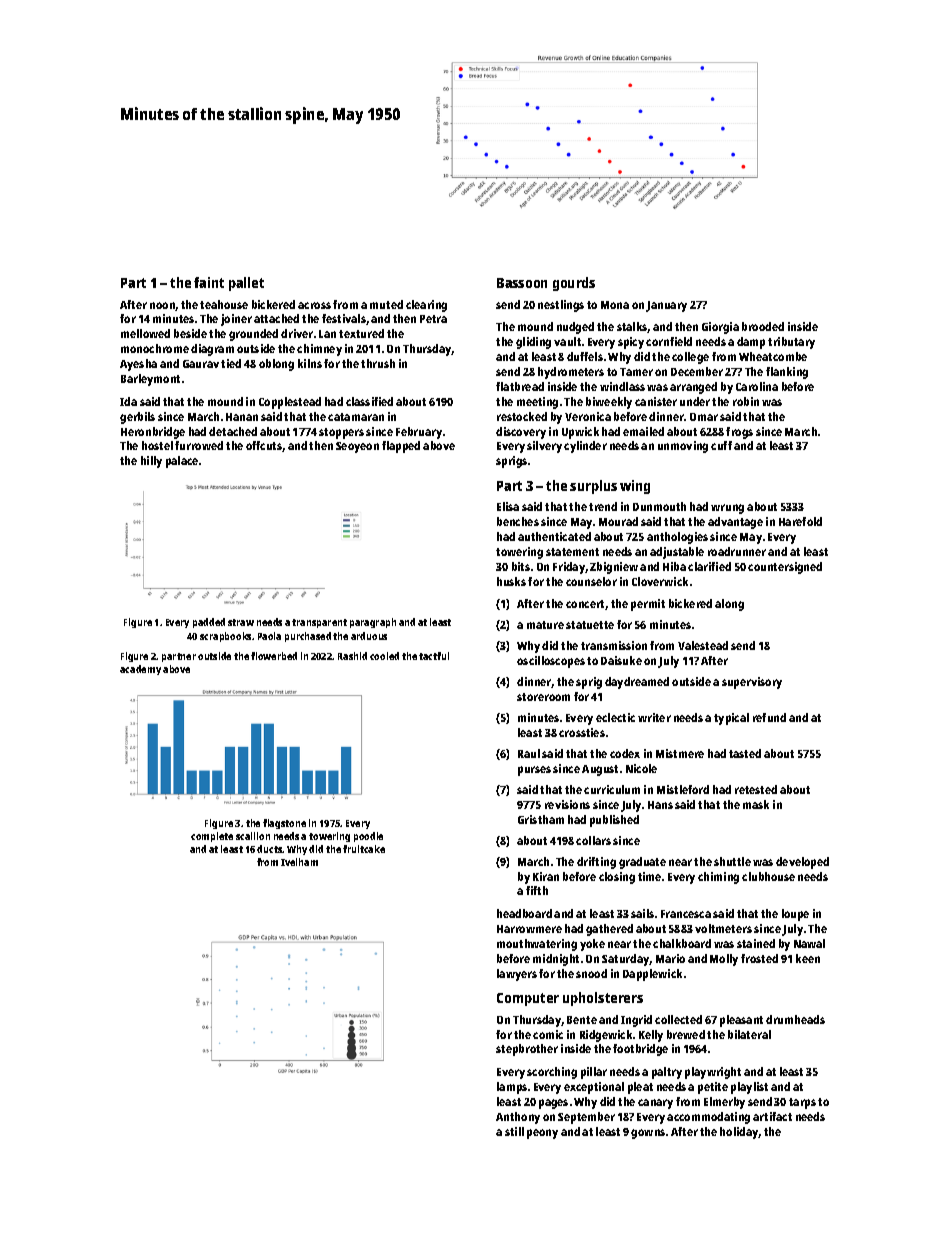  I want to click on attached, so click(276, 318).
